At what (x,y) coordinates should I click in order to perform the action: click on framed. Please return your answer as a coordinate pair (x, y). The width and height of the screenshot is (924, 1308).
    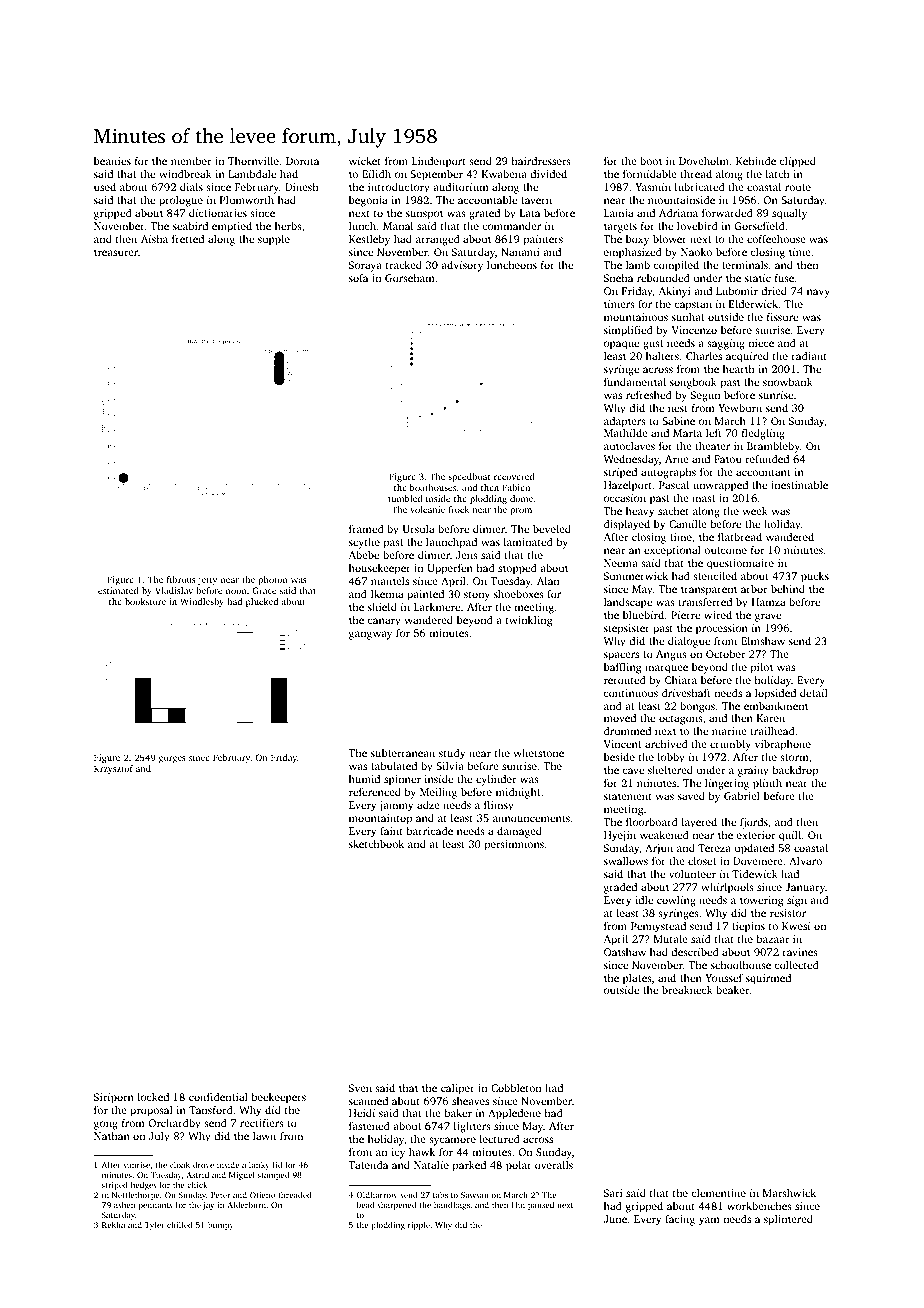
    Looking at the image, I should click on (366, 529).
